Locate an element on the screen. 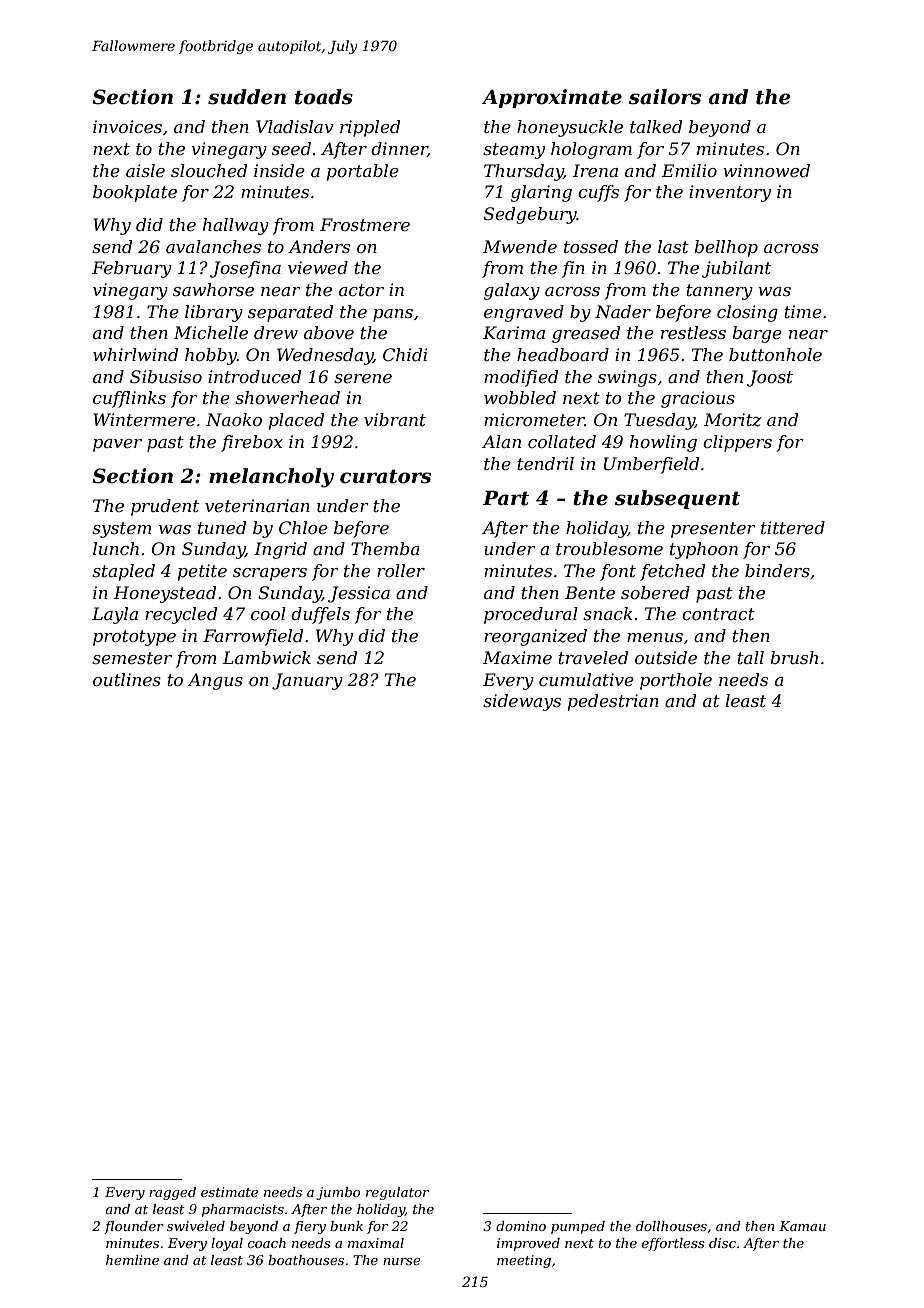 The image size is (924, 1308). rippled is located at coordinates (370, 128).
